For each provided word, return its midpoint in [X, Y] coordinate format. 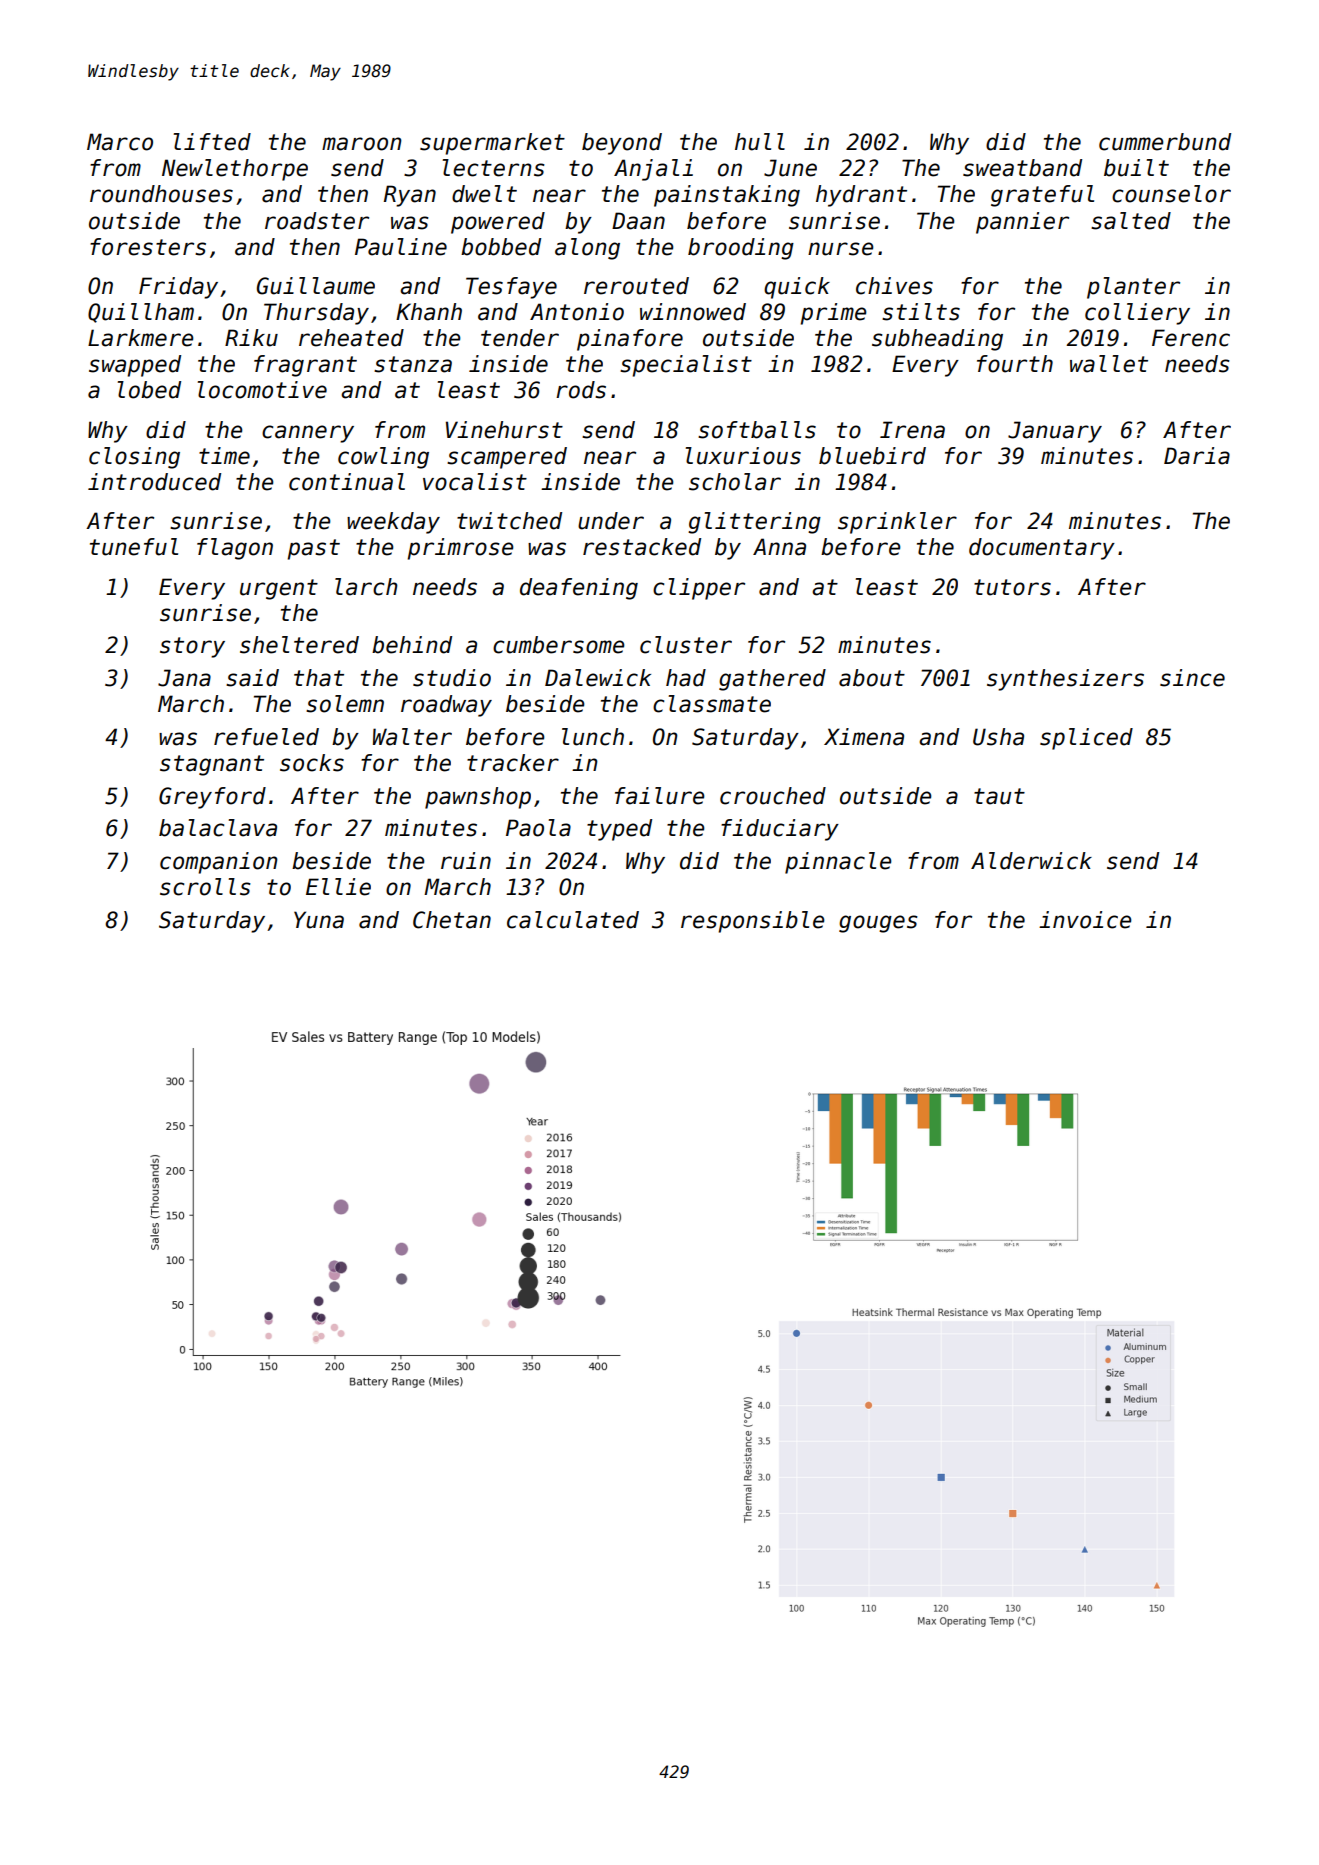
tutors [1012, 587]
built [1136, 168]
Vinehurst [504, 430]
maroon [362, 144]
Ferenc [1191, 338]
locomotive [262, 390]
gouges [878, 924]
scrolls [205, 887]
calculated [573, 920]
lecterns [494, 168]
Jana [184, 678]
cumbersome [559, 645]
